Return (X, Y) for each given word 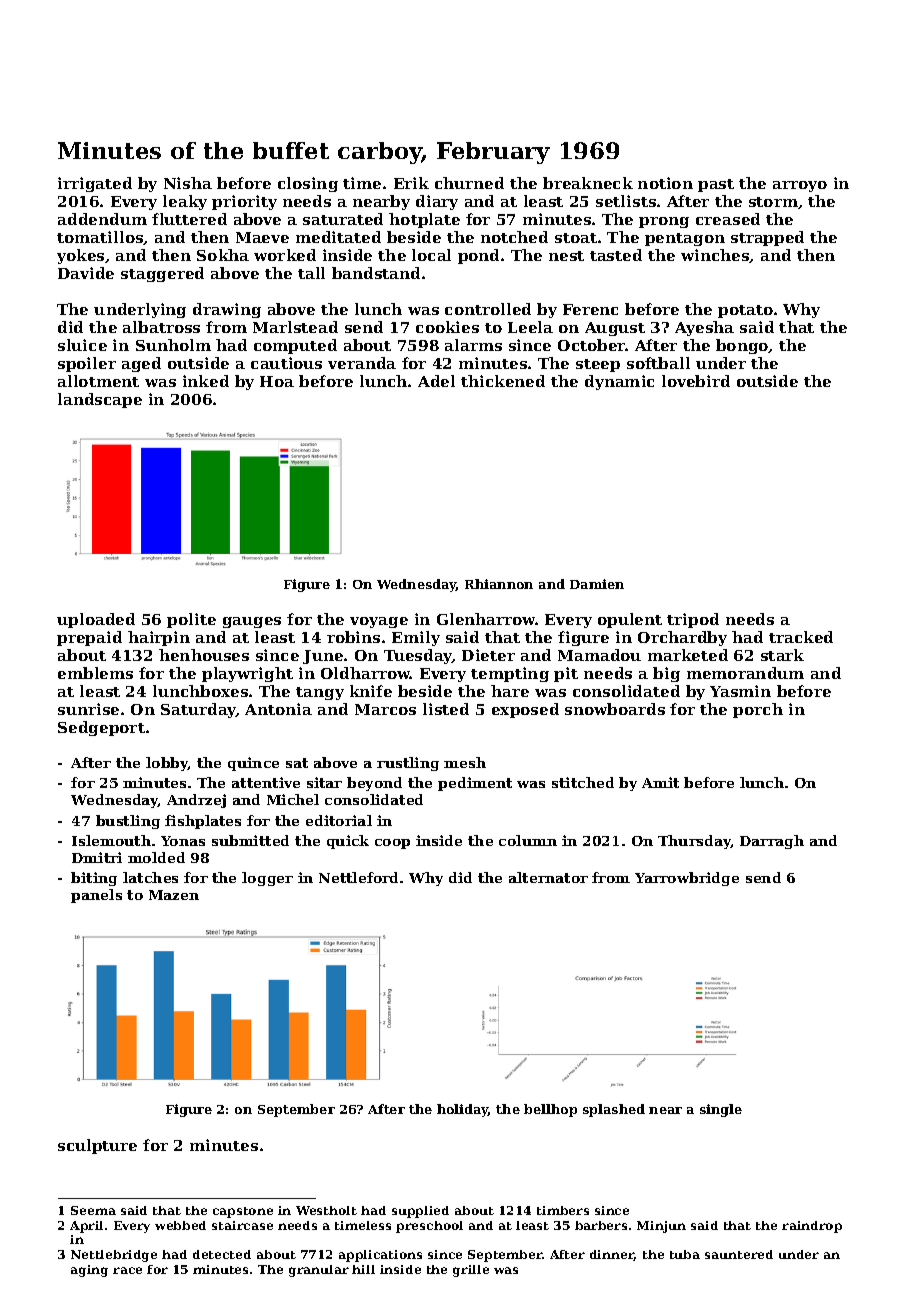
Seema (93, 1210)
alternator (548, 877)
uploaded (96, 620)
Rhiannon (499, 584)
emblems (95, 673)
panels (96, 896)
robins (353, 637)
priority (244, 202)
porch (758, 710)
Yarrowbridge (687, 879)
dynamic (619, 382)
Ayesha (704, 328)
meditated (338, 237)
